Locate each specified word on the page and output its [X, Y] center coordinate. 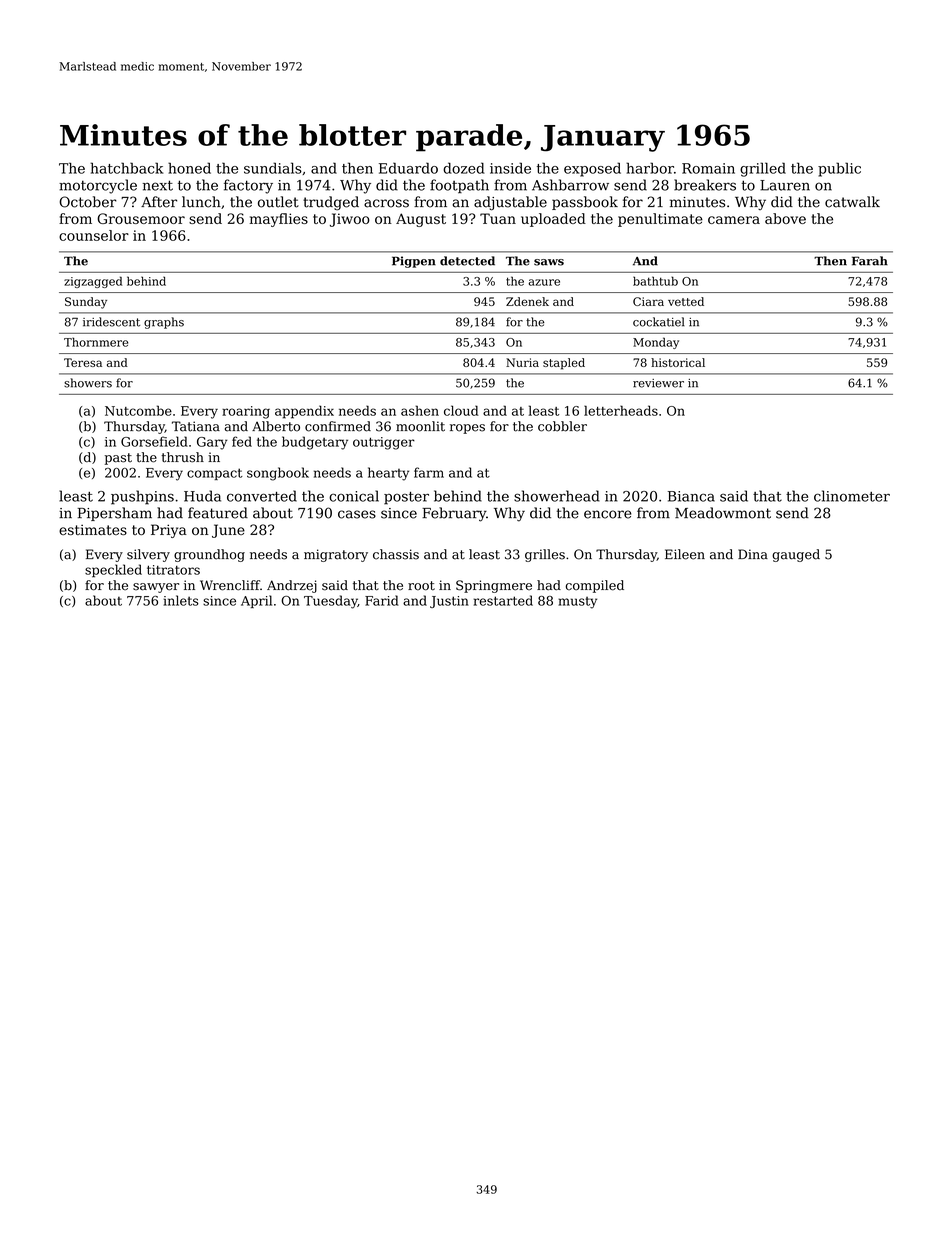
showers [88, 383]
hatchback [127, 168]
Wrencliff [230, 585]
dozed [464, 168]
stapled [564, 364]
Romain [708, 168]
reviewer [658, 383]
